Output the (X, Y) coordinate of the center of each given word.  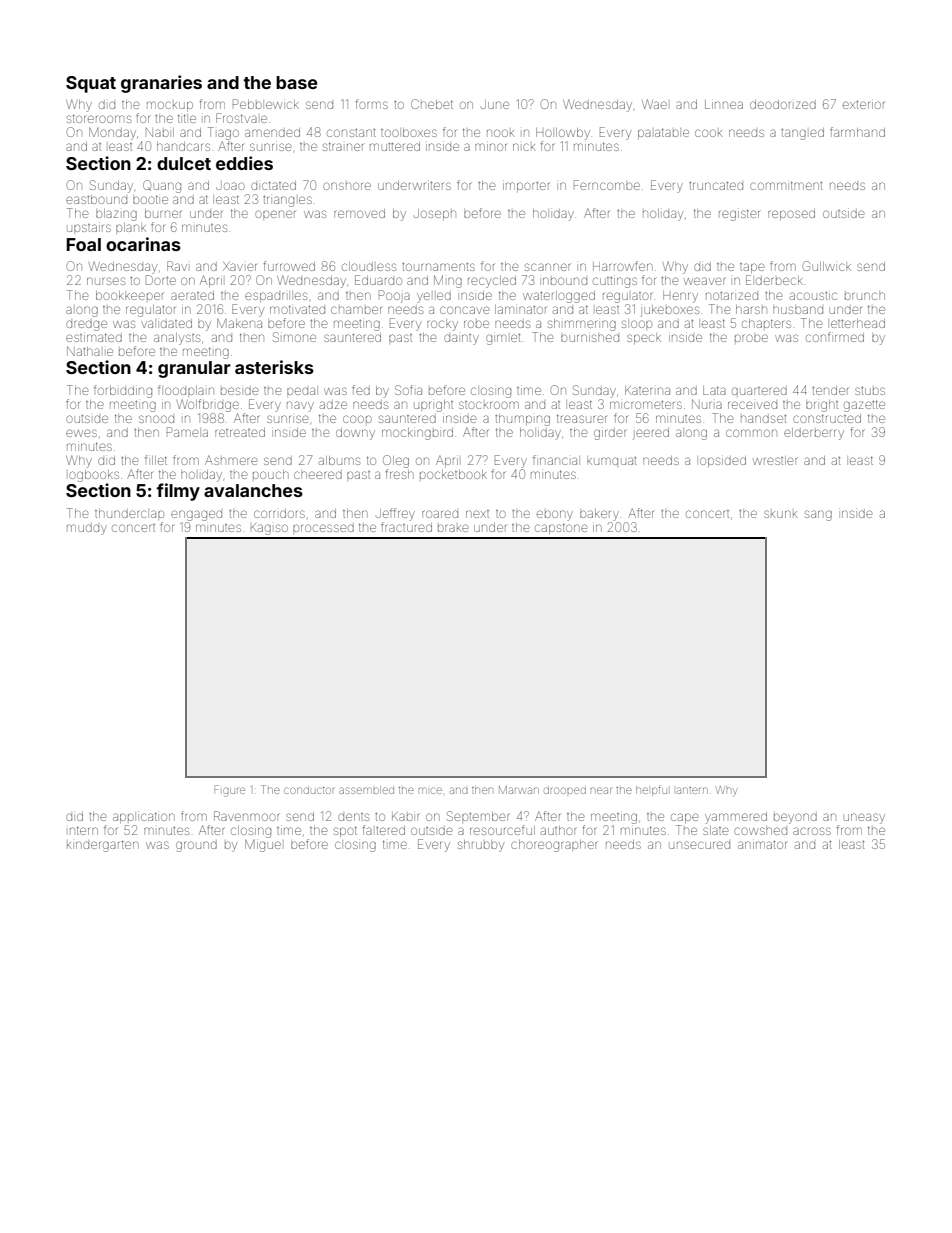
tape (752, 268)
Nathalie (90, 351)
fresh (400, 474)
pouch (271, 474)
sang (818, 515)
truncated (716, 186)
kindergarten (103, 846)
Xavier (240, 266)
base (297, 82)
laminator (520, 309)
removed (359, 213)
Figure (229, 791)
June (495, 104)
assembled (366, 790)
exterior (863, 105)
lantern (692, 790)
